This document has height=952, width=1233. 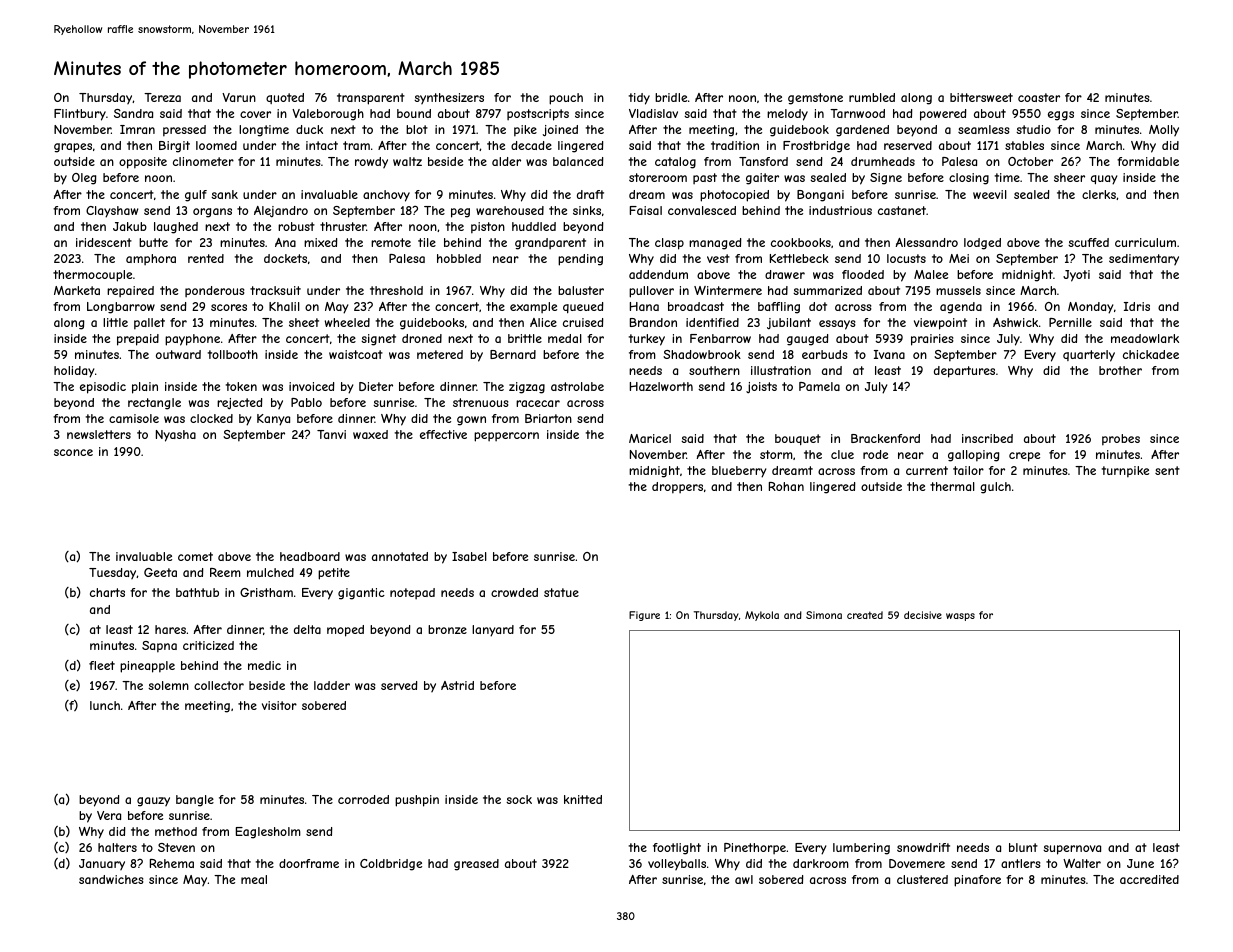 What do you see at coordinates (744, 879) in the document?
I see `awl` at bounding box center [744, 879].
